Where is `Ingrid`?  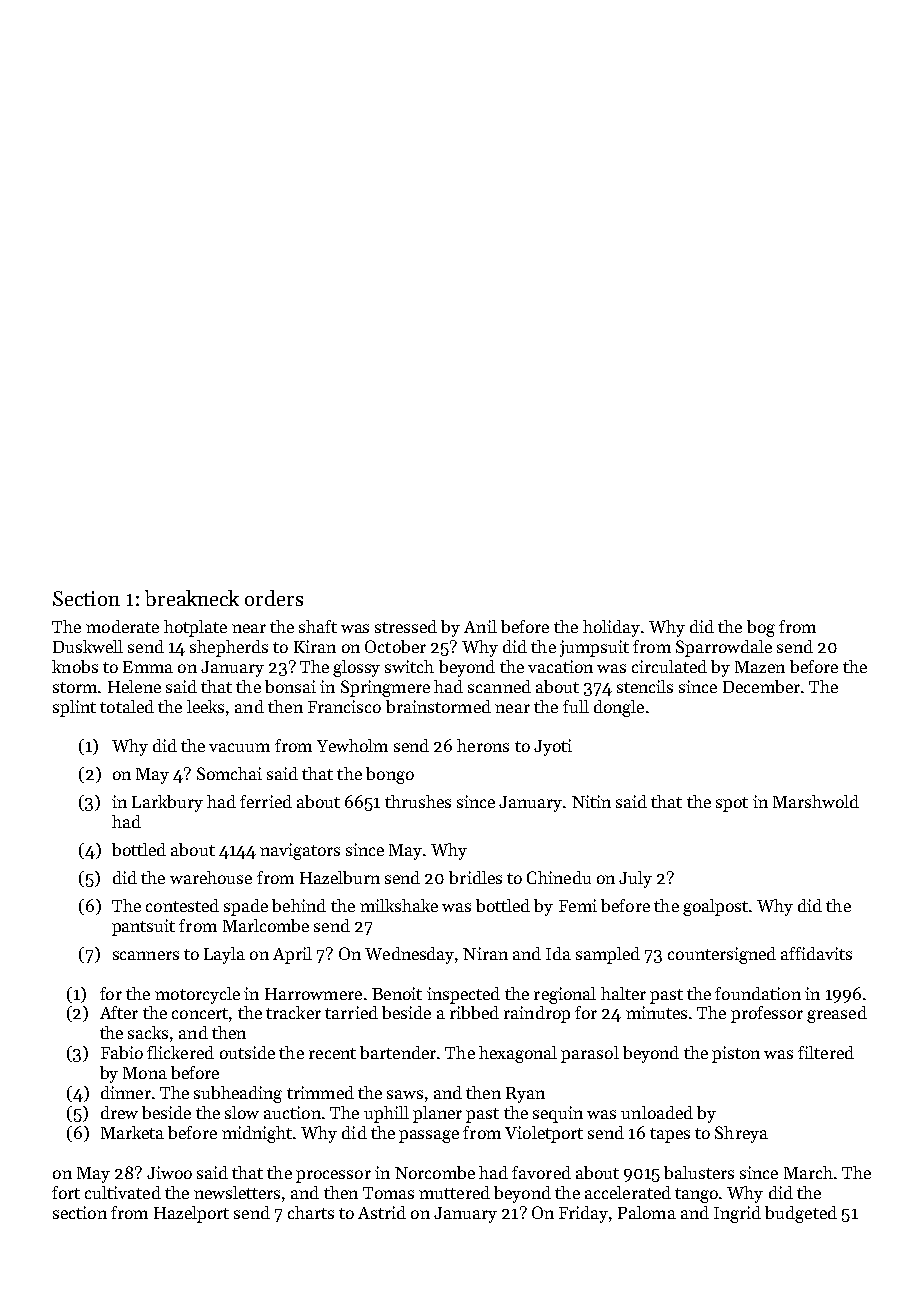 Ingrid is located at coordinates (737, 1214).
